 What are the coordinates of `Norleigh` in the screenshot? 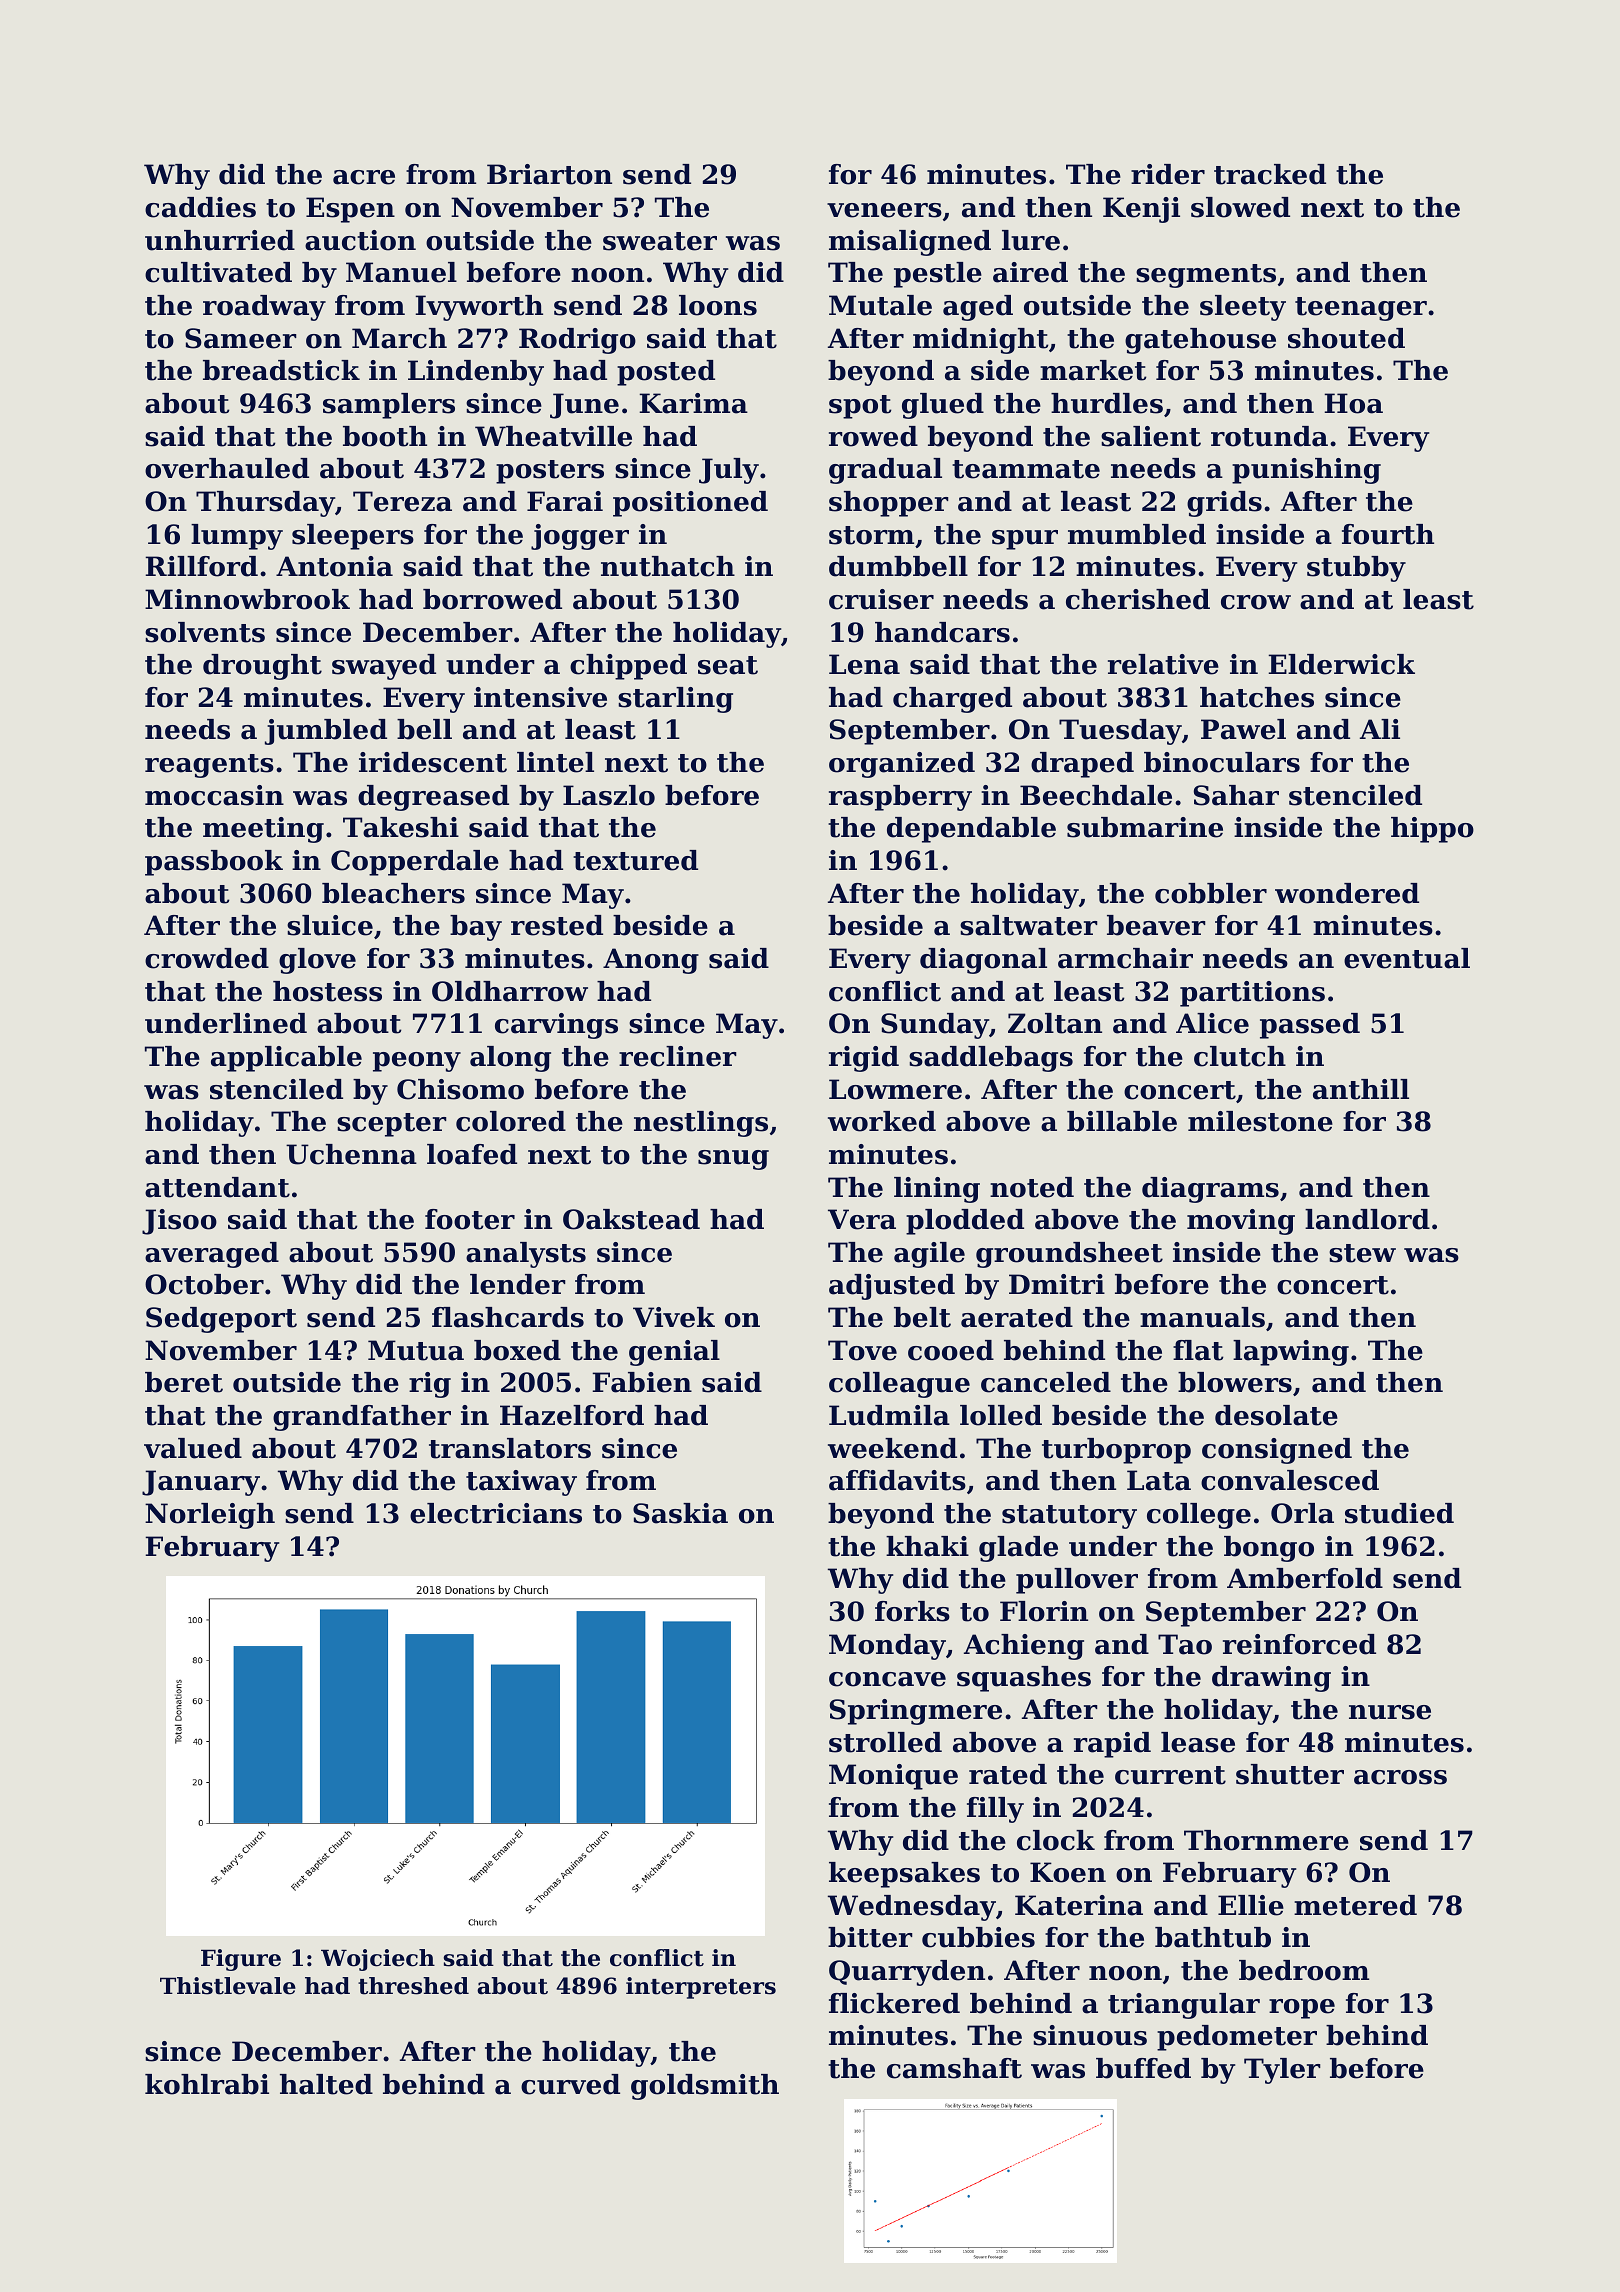 It's located at (210, 1516).
